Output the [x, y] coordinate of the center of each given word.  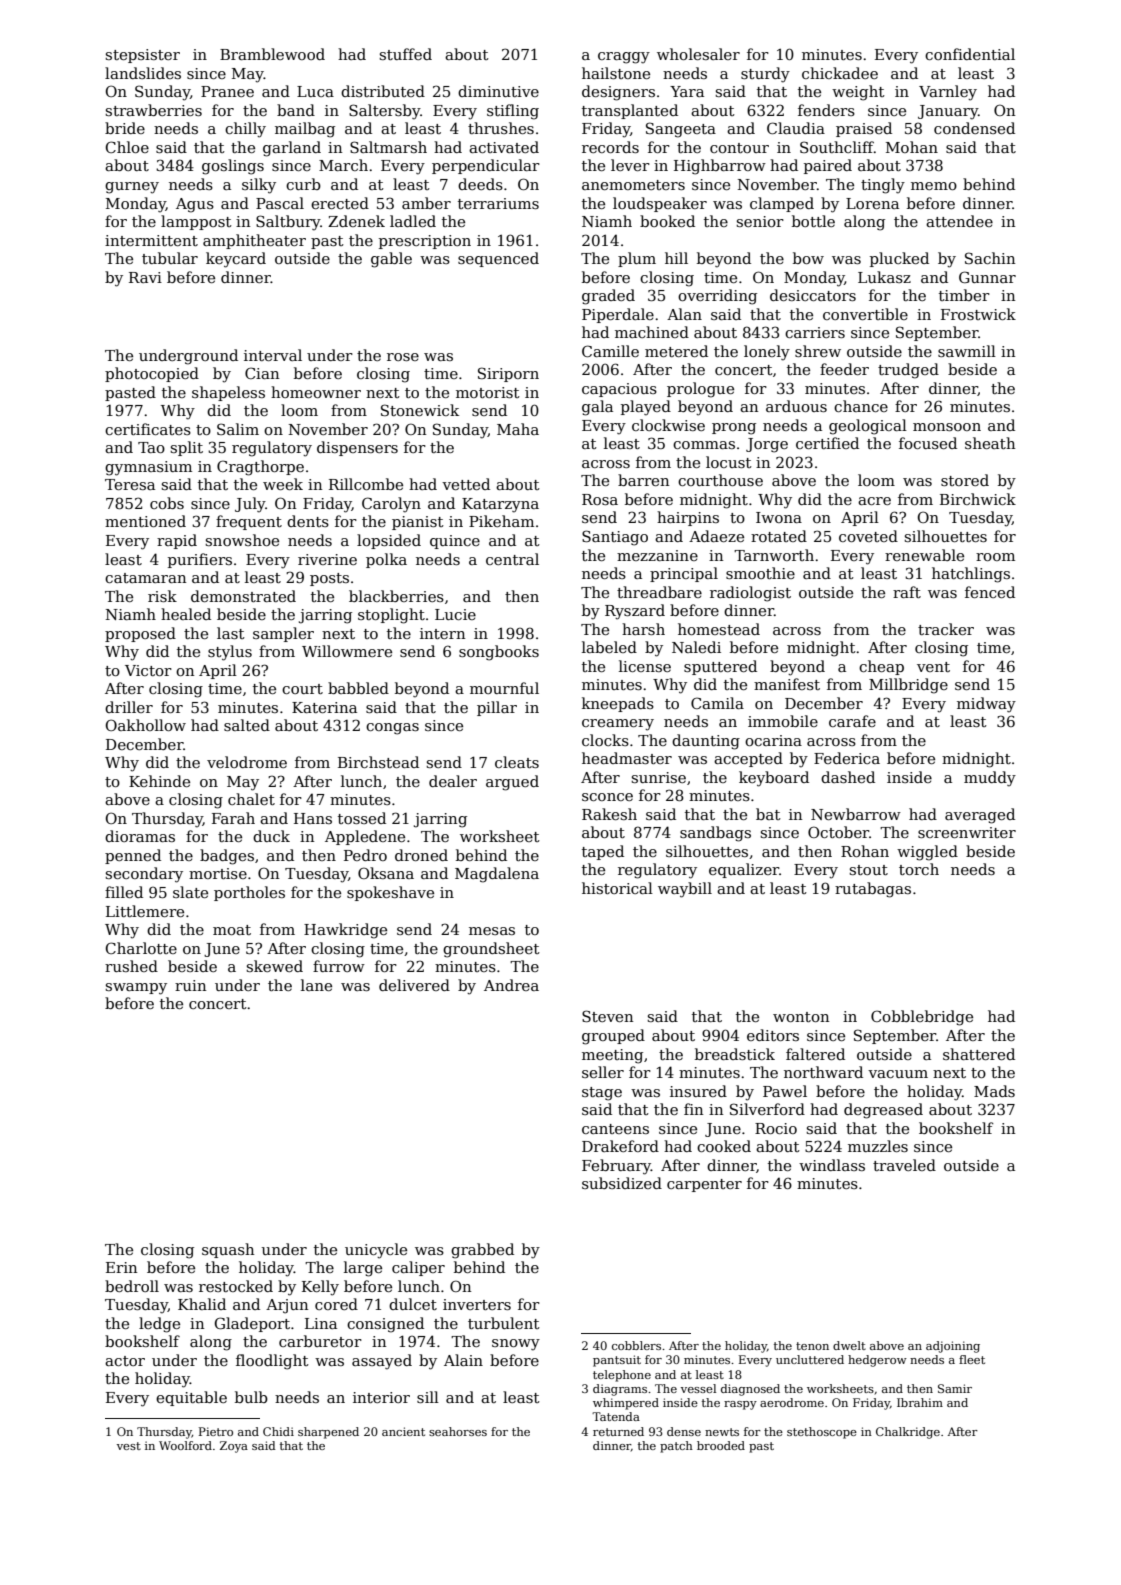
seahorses [458, 1431]
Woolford [185, 1445]
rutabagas [873, 890]
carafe [852, 721]
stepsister [142, 56]
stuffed [405, 54]
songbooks [499, 653]
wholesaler [698, 54]
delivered [414, 985]
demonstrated [243, 596]
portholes [249, 893]
